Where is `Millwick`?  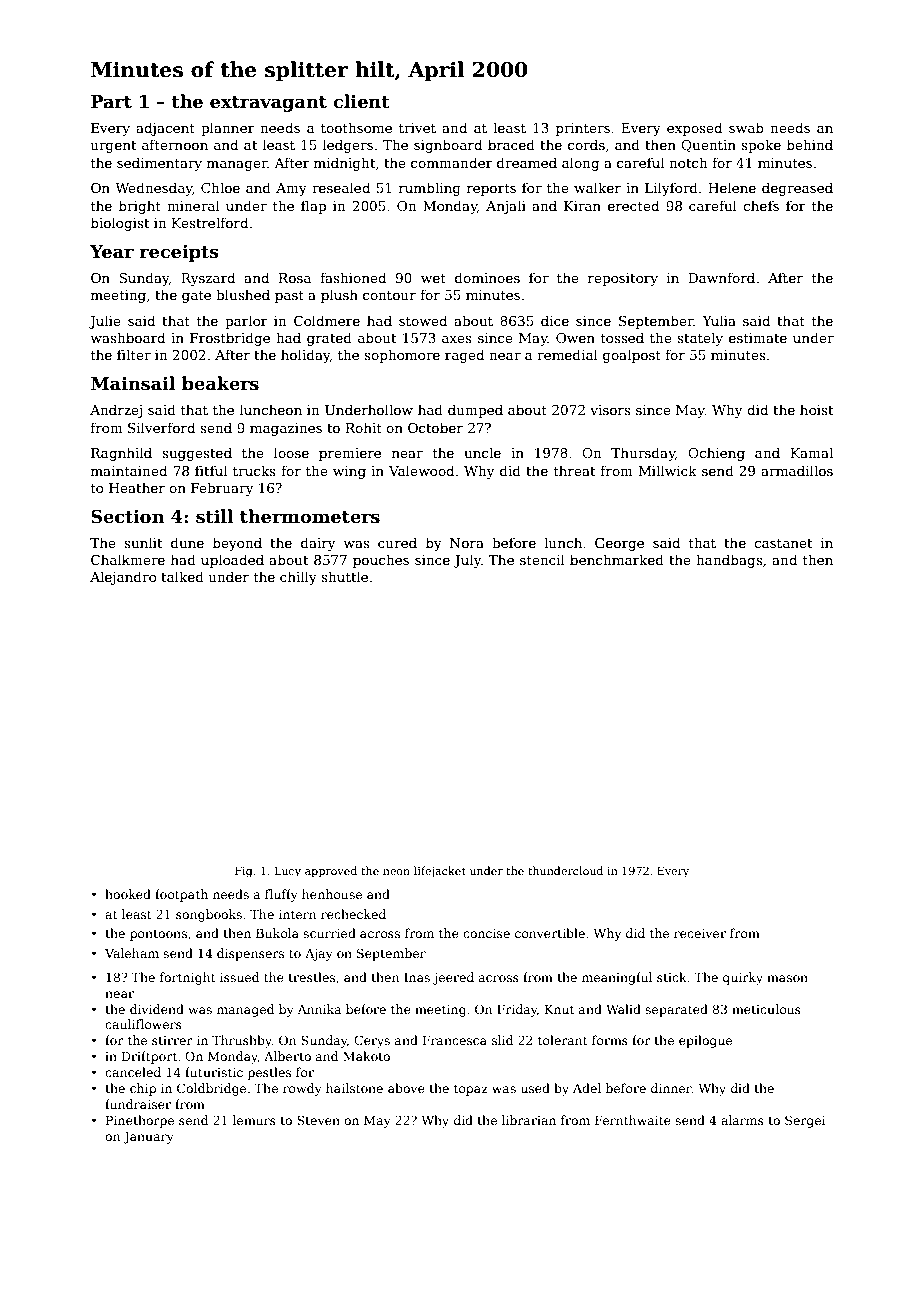 Millwick is located at coordinates (668, 470).
